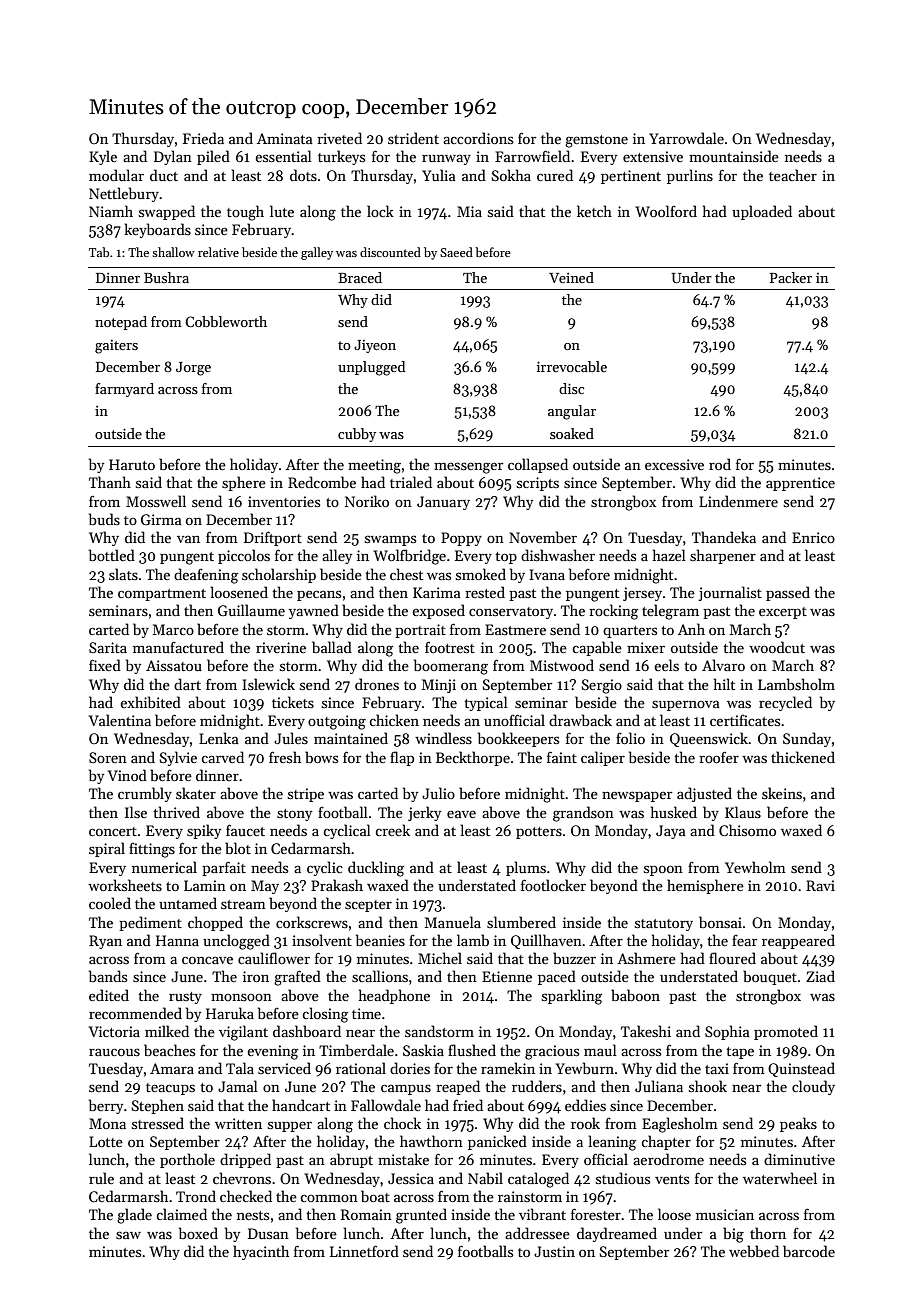 This screenshot has width=924, height=1308. What do you see at coordinates (538, 465) in the screenshot?
I see `collapsed` at bounding box center [538, 465].
